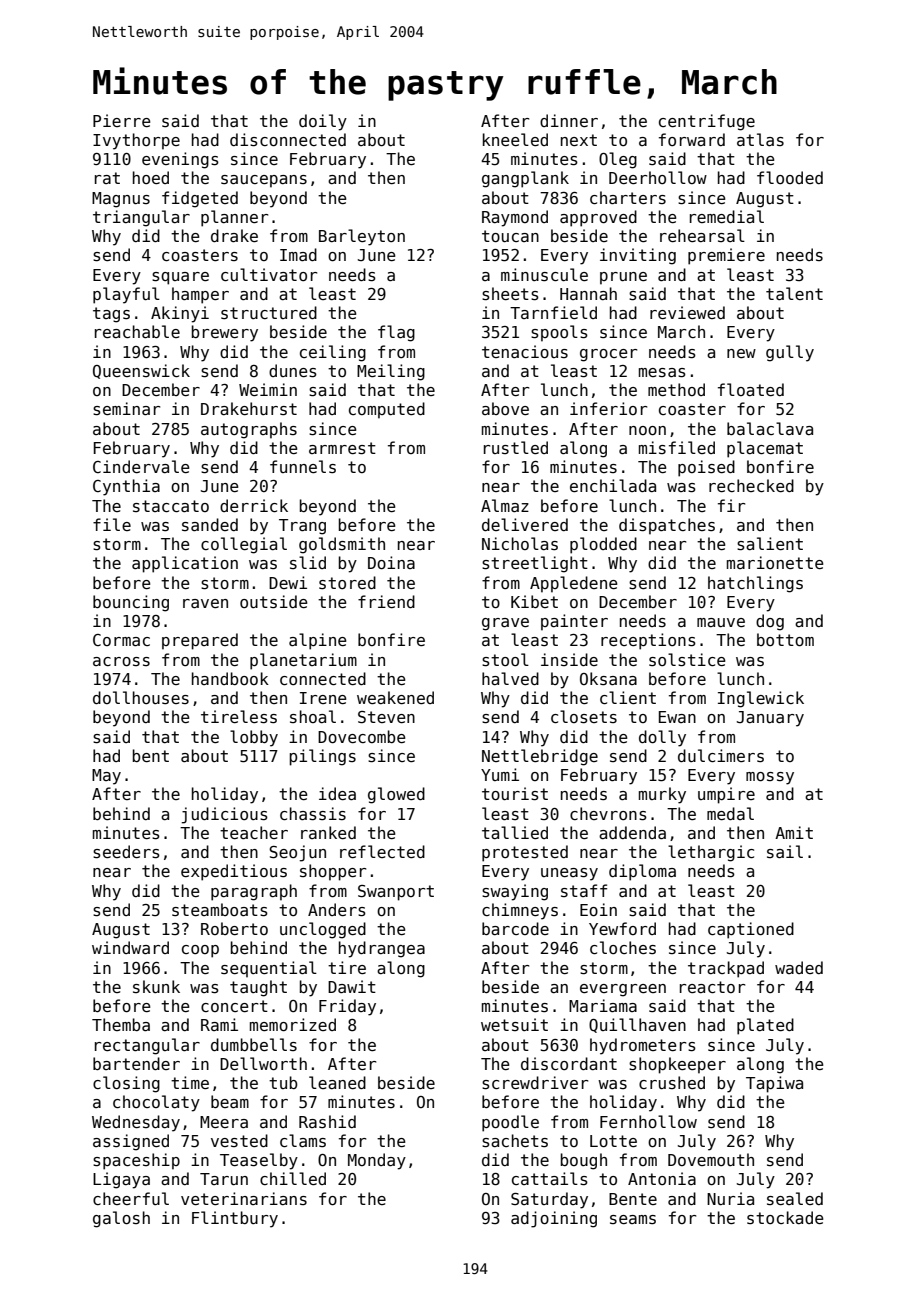 Image resolution: width=924 pixels, height=1308 pixels. Describe the element at coordinates (500, 774) in the page. I see `Yumi` at that location.
